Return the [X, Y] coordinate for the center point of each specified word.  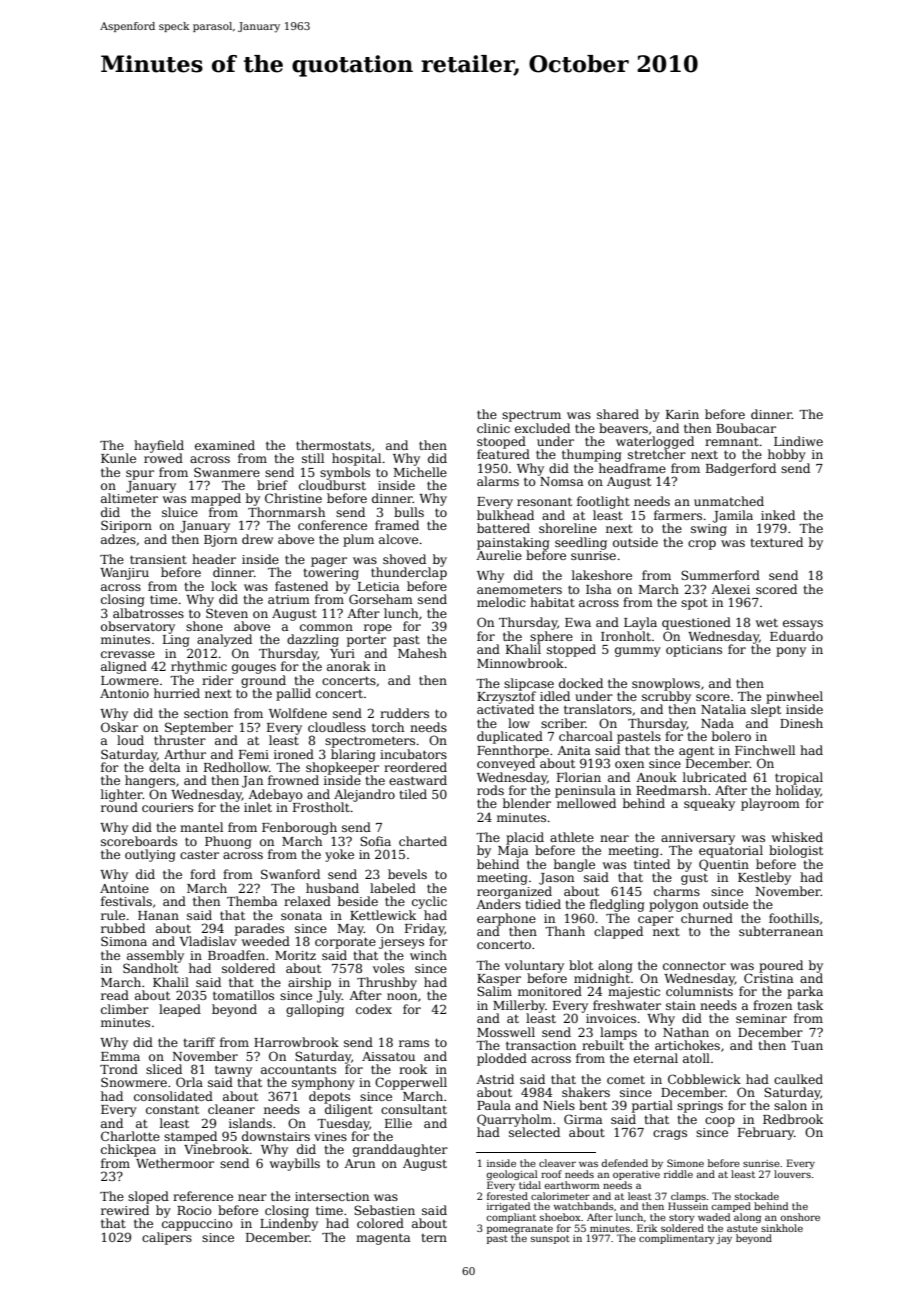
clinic [493, 428]
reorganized [514, 892]
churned [707, 918]
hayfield [159, 446]
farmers [678, 515]
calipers [167, 1238]
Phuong [228, 842]
